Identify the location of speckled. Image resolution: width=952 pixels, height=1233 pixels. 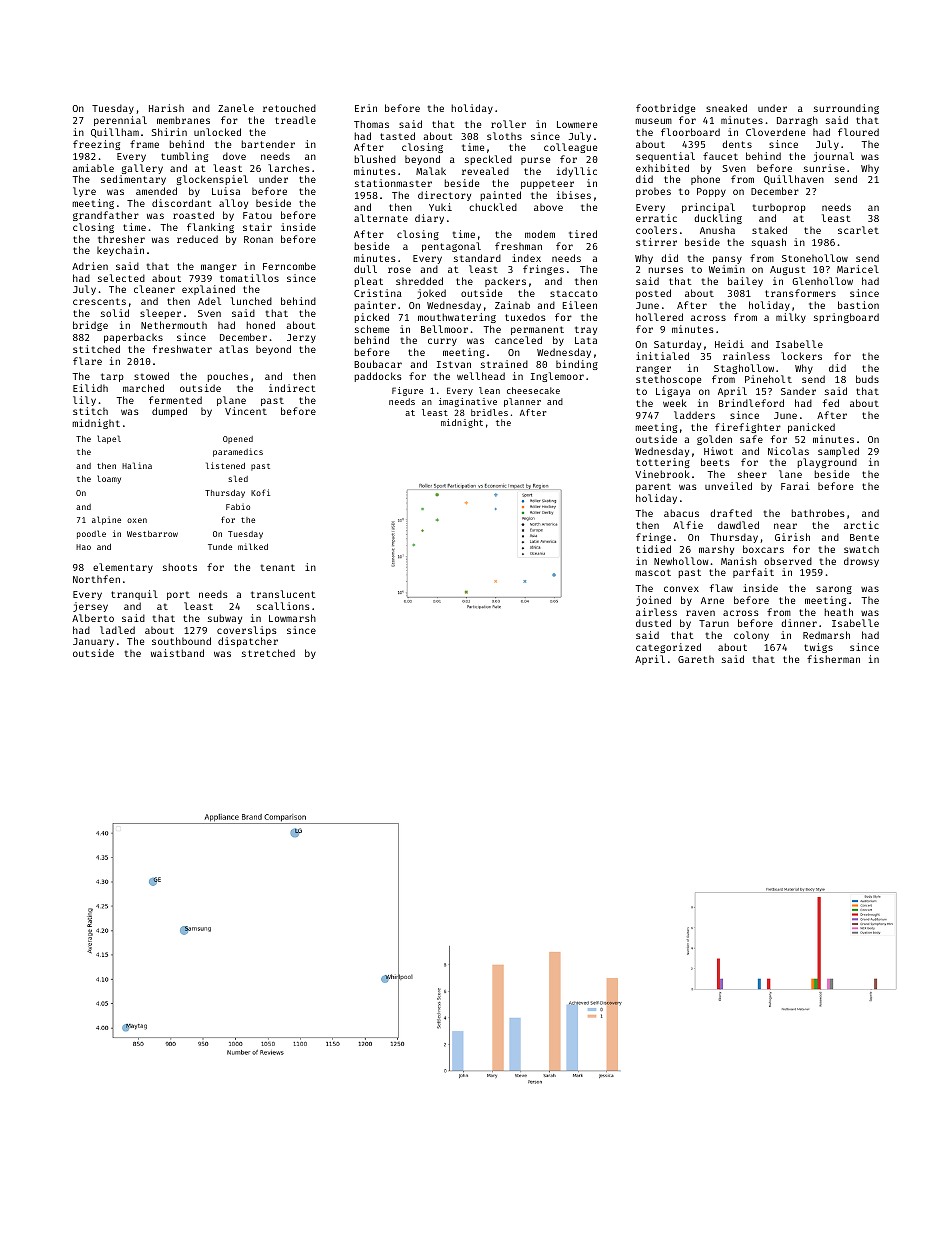
(488, 160).
